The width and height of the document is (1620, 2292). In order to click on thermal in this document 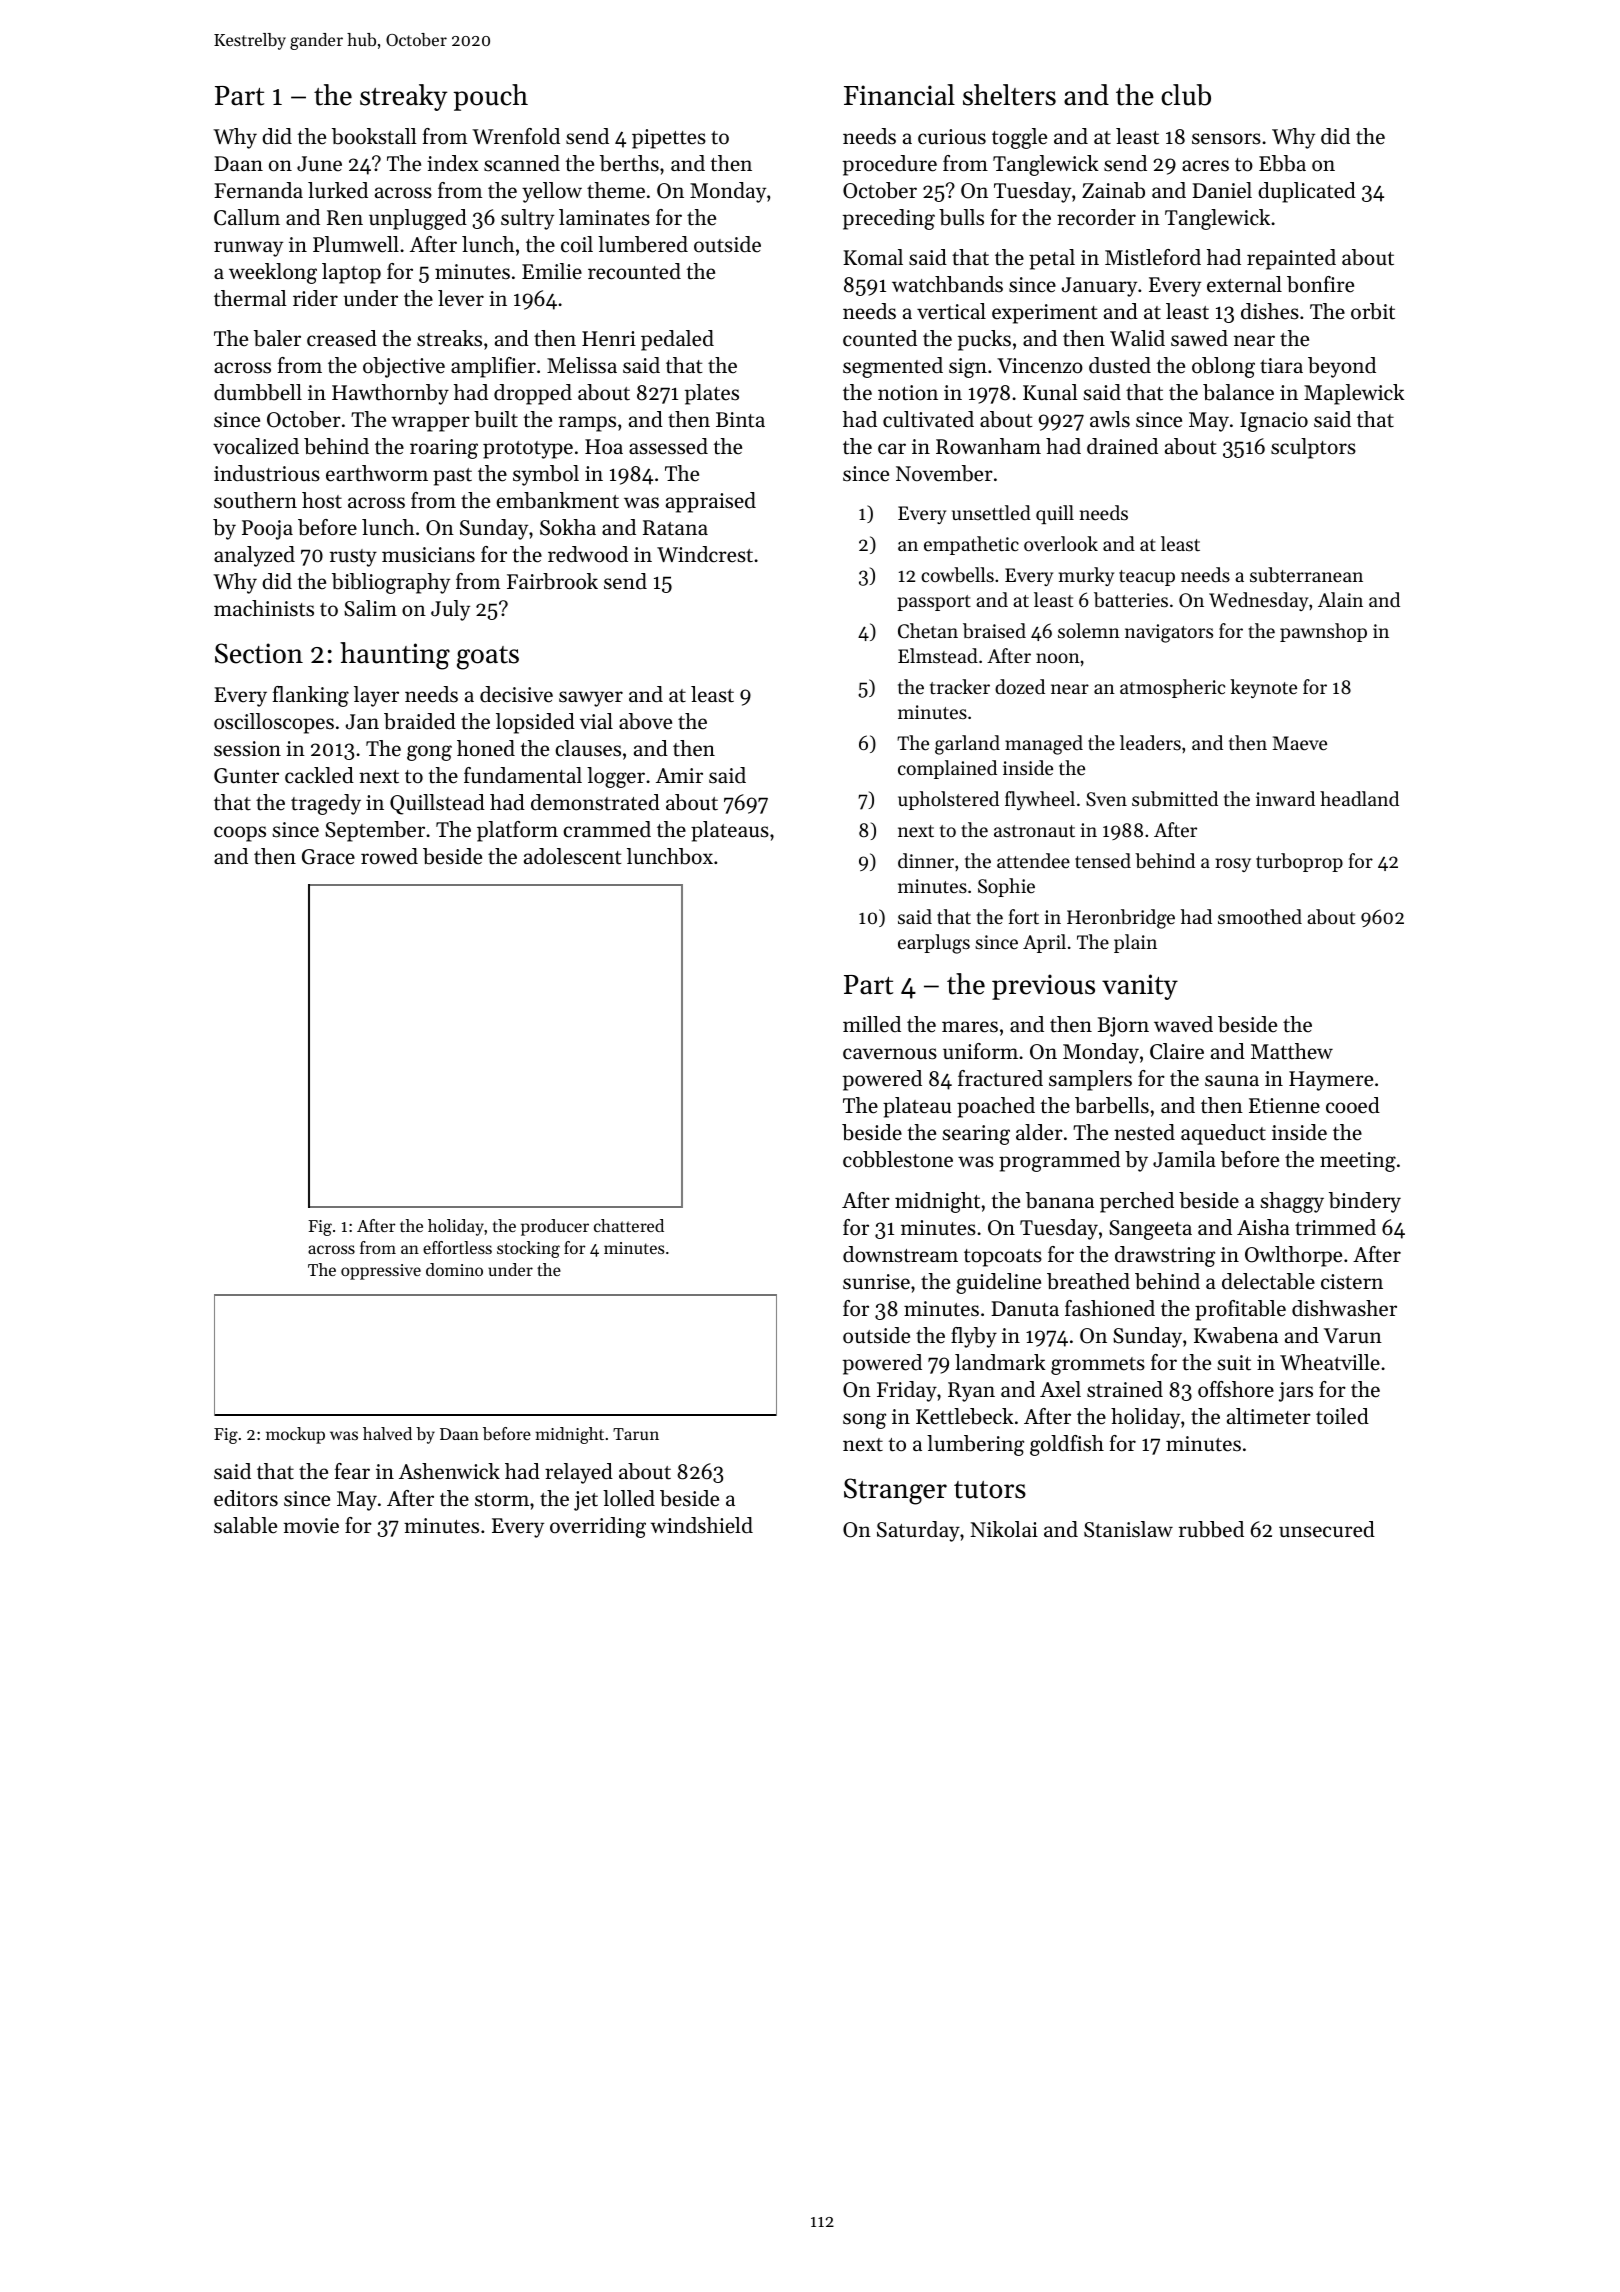, I will do `click(250, 298)`.
